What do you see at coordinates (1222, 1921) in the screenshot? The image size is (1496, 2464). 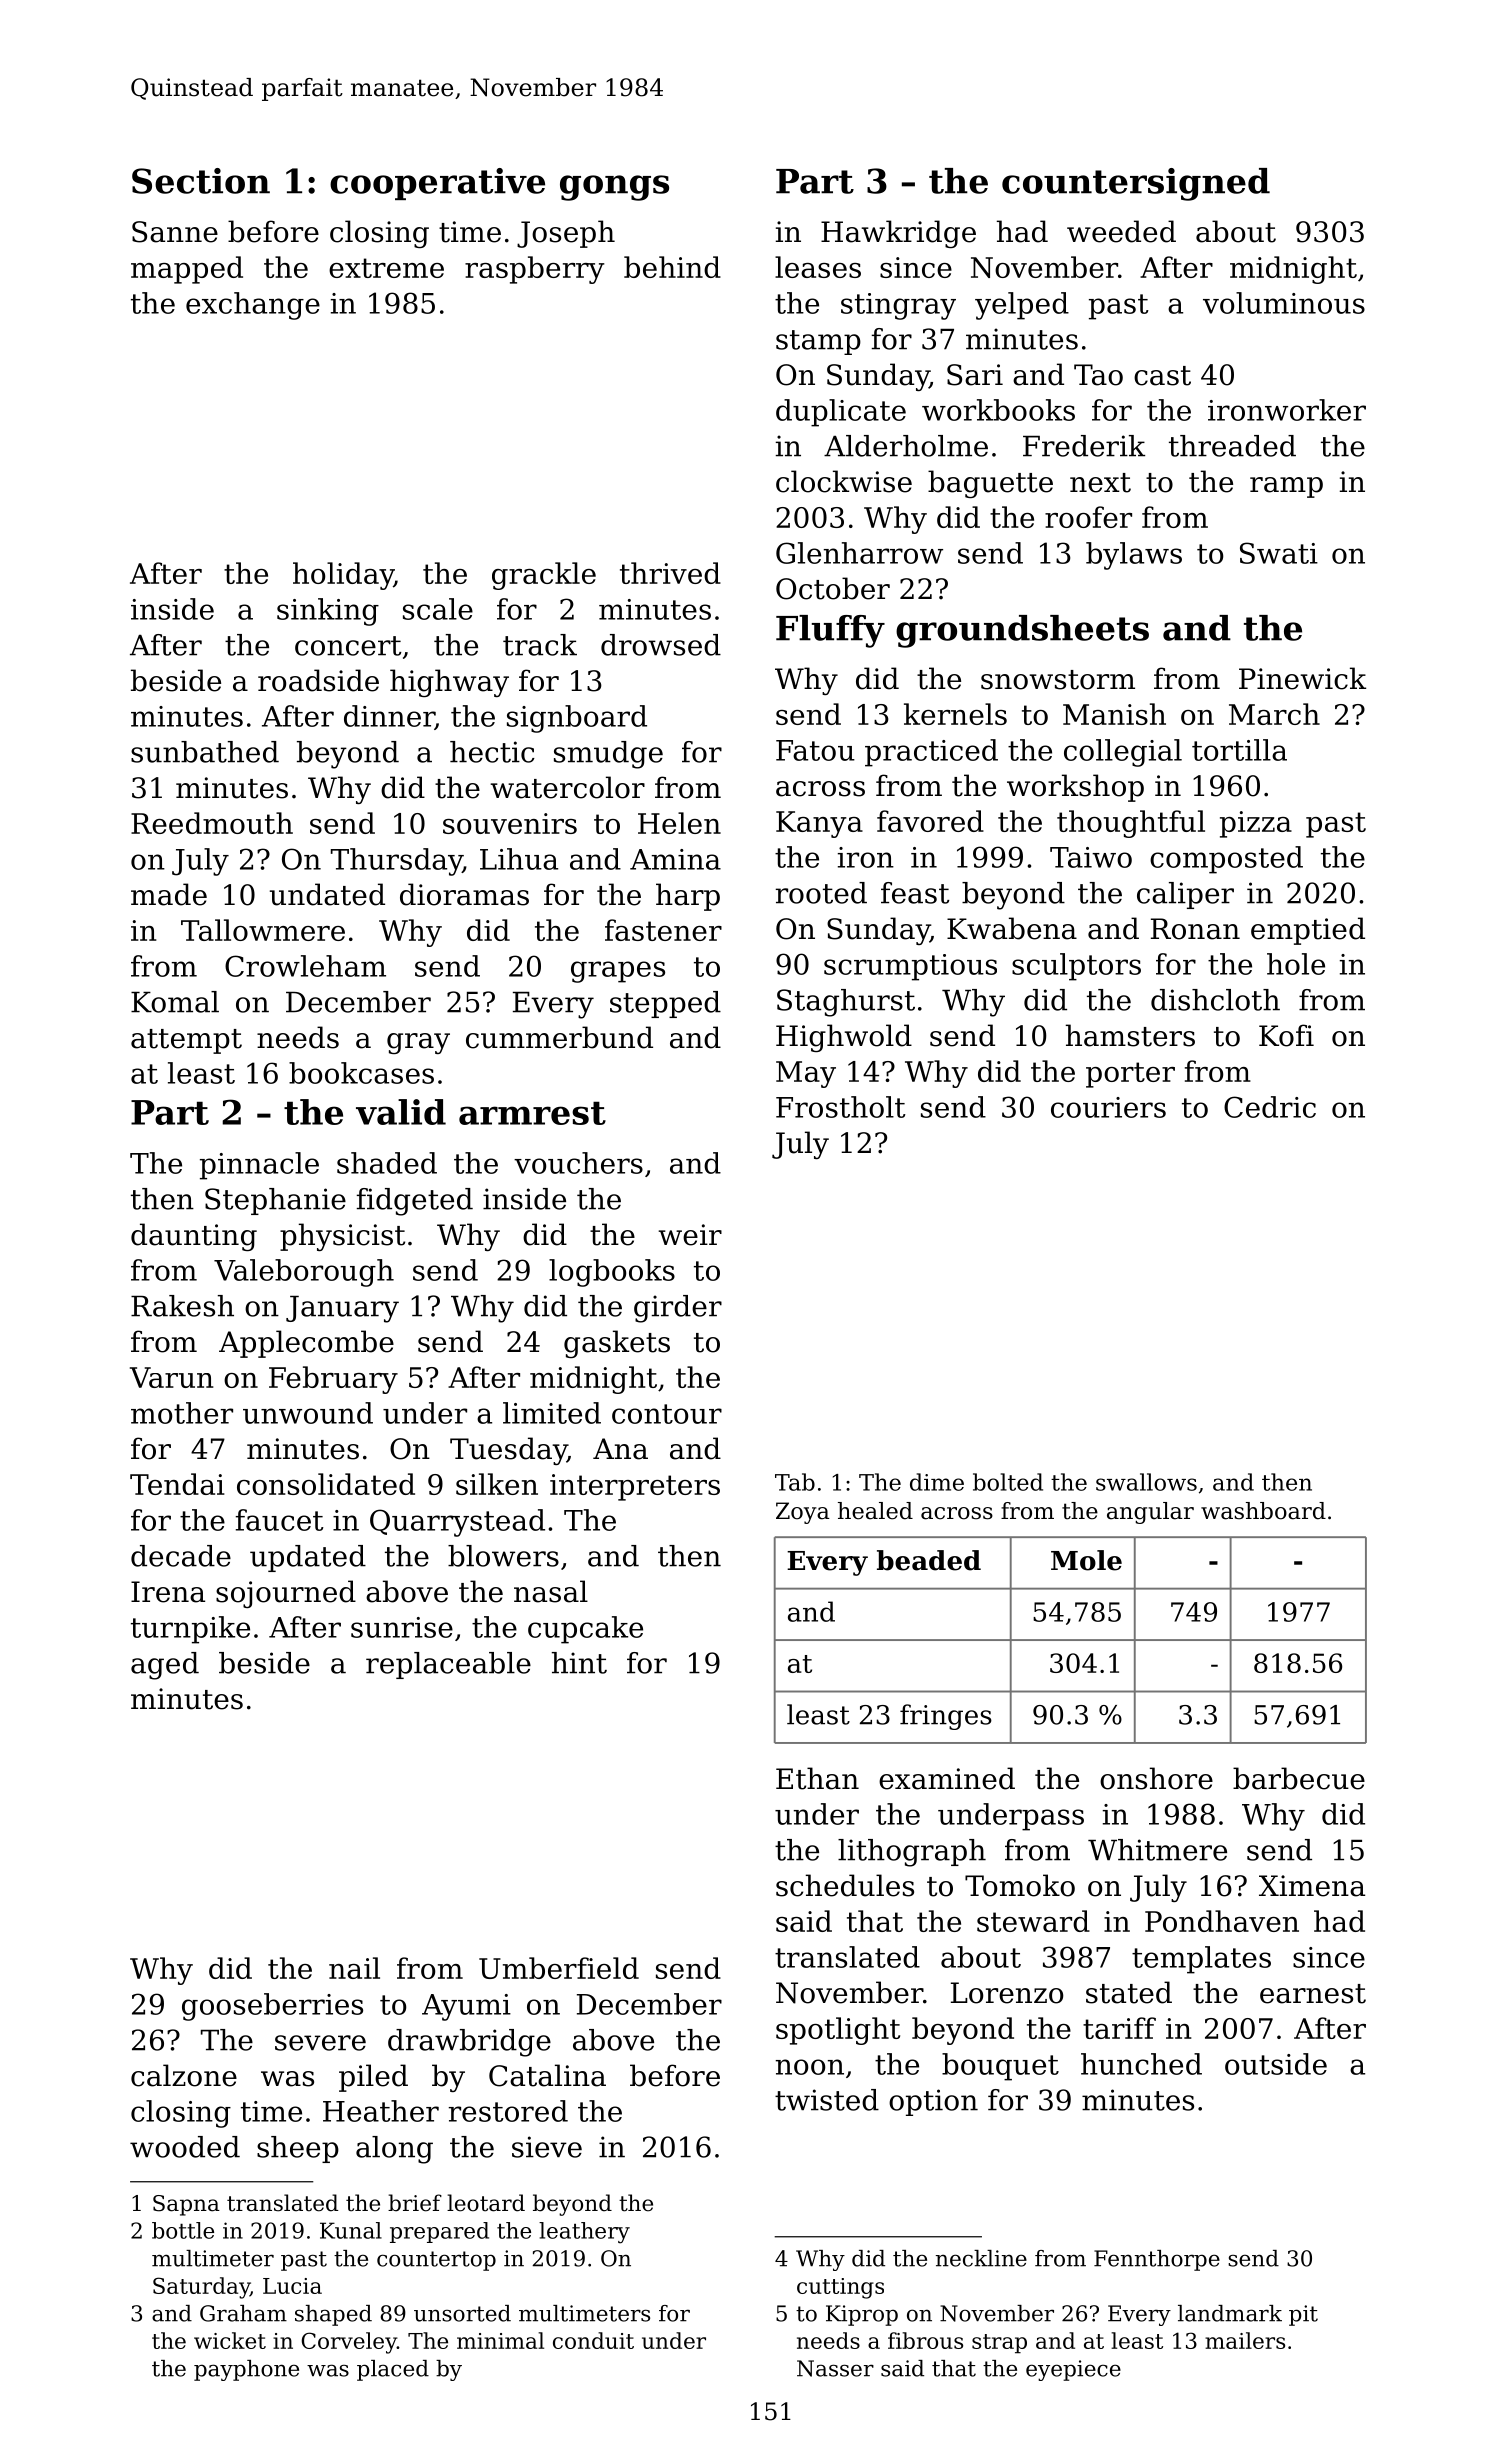 I see `Pondhaven` at bounding box center [1222, 1921].
